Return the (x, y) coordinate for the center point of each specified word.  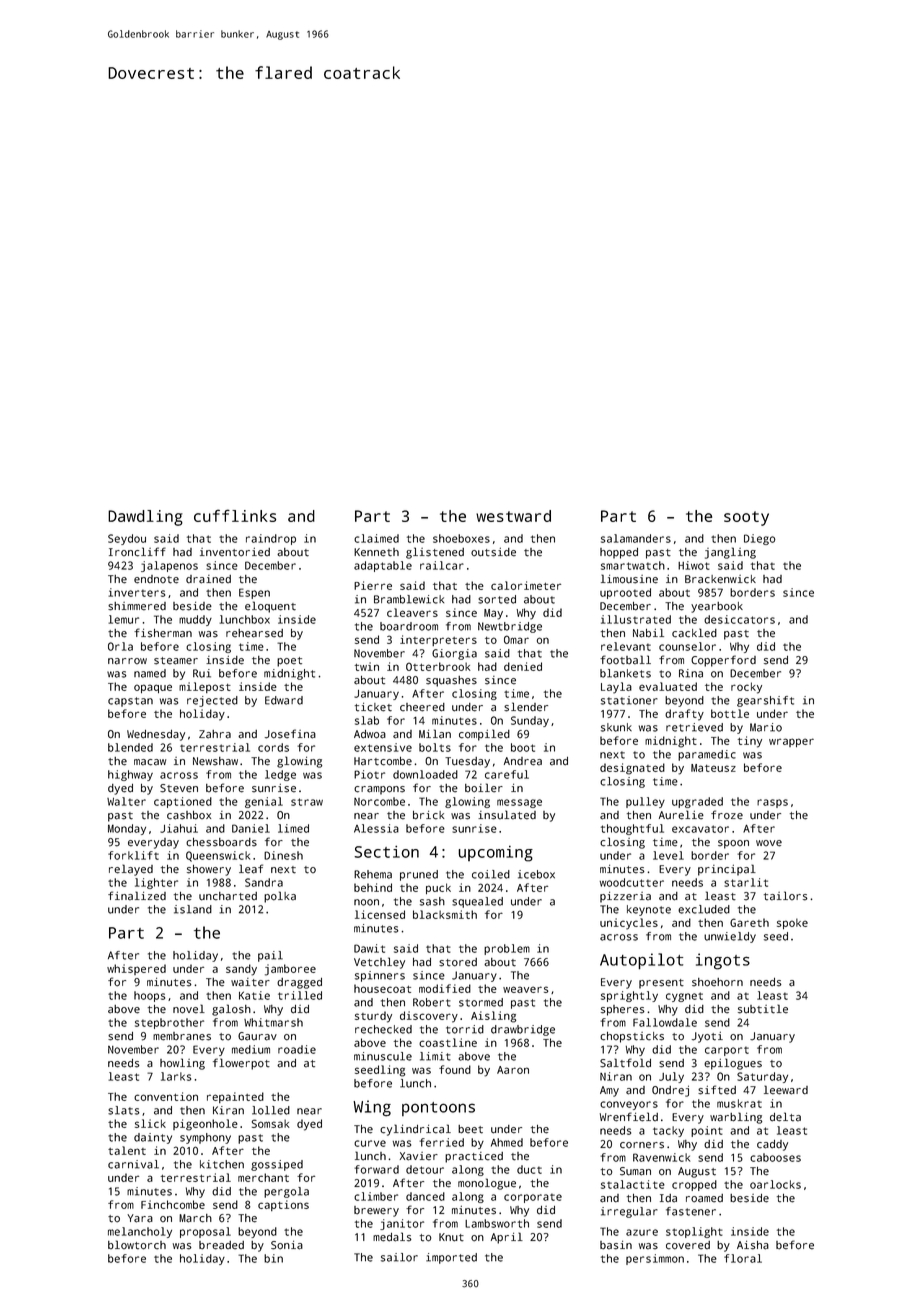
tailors (786, 896)
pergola (286, 1192)
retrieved (694, 727)
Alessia (376, 828)
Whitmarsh (273, 1022)
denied (523, 666)
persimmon (655, 1259)
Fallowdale (665, 1022)
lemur (123, 619)
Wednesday (156, 735)
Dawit (369, 948)
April (507, 1238)
